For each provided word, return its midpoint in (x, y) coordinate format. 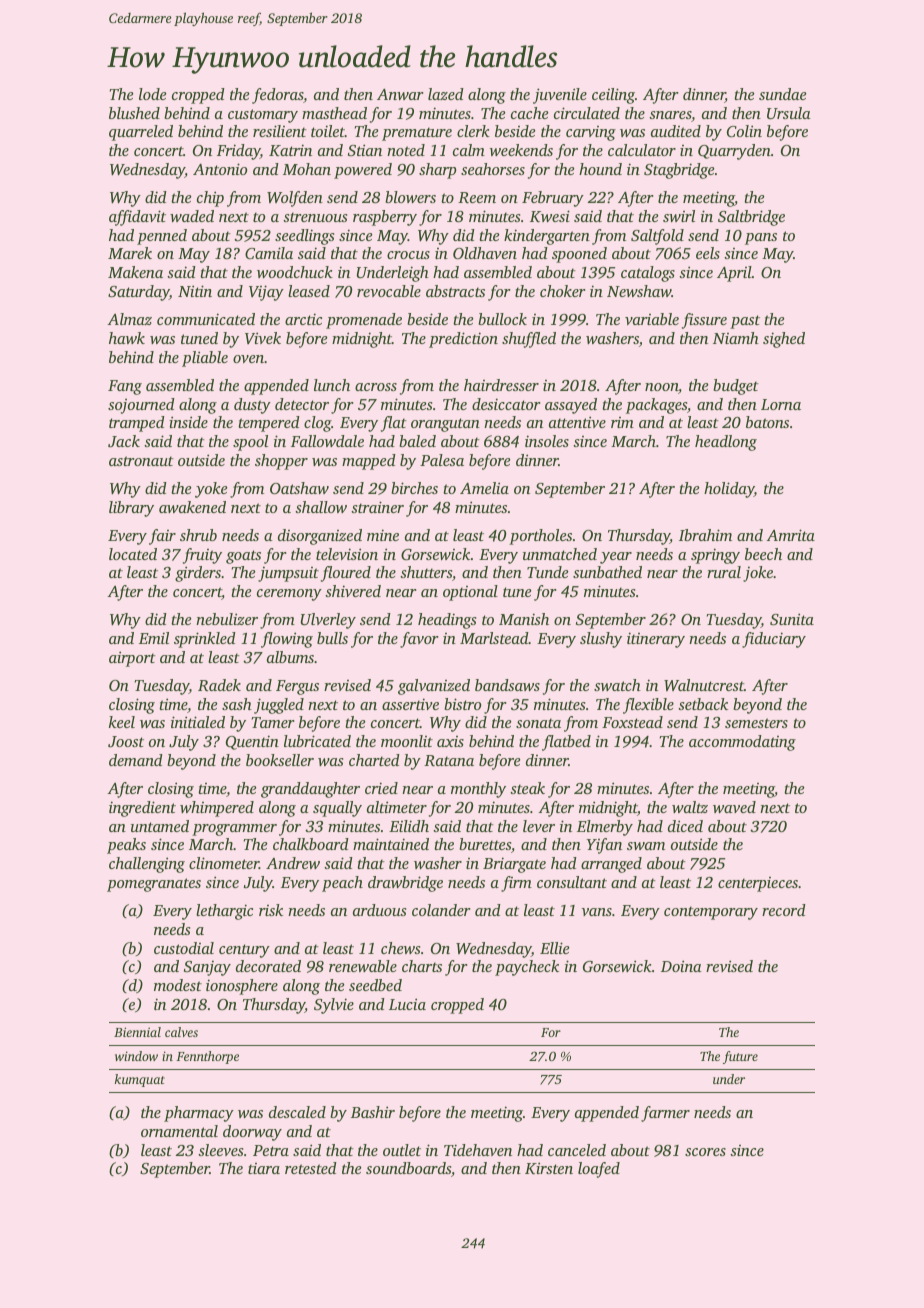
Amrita (790, 535)
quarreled (141, 133)
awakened (192, 507)
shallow (321, 507)
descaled (297, 1112)
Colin (744, 131)
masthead (334, 113)
